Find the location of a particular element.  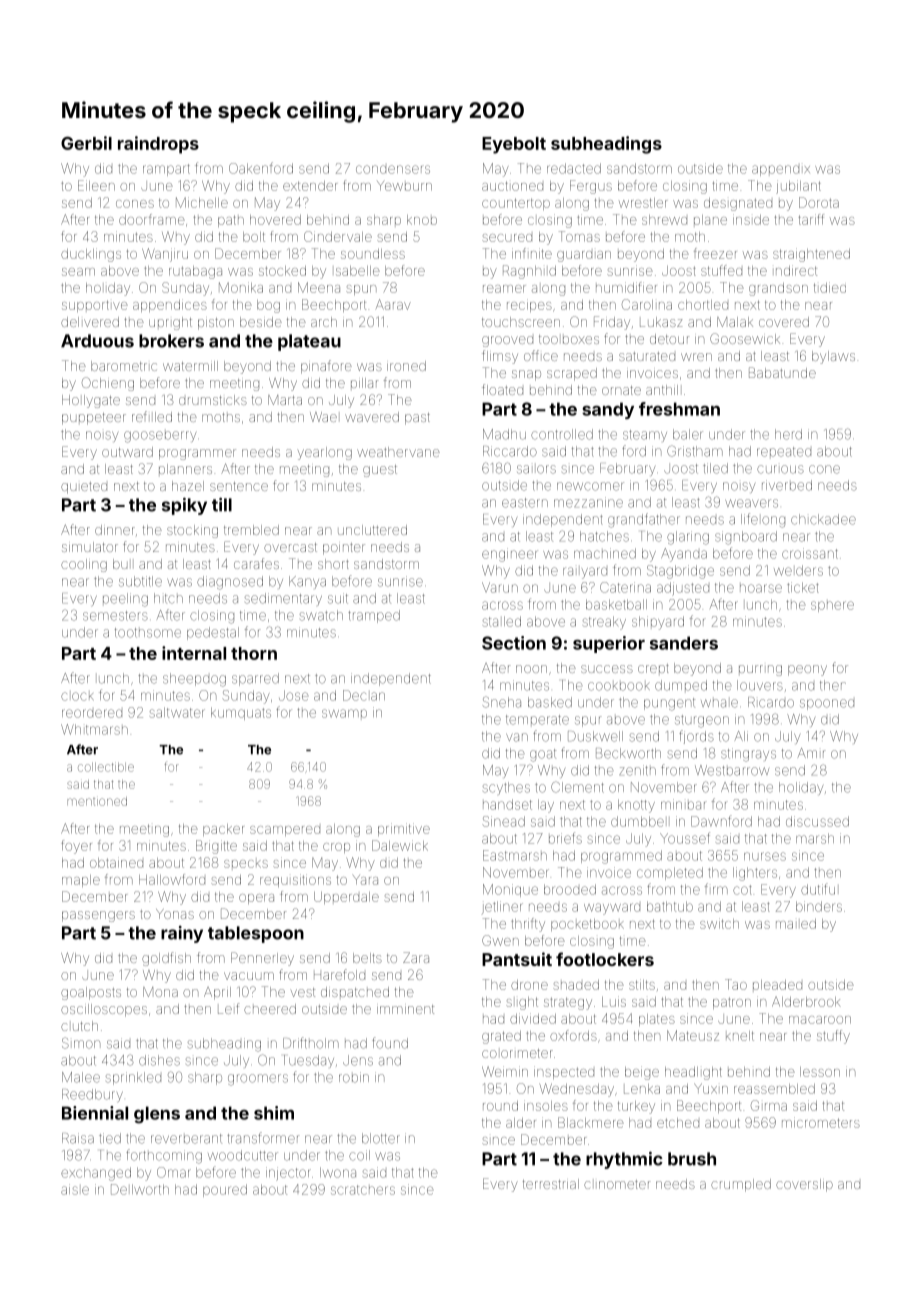

coverslip is located at coordinates (804, 1185).
